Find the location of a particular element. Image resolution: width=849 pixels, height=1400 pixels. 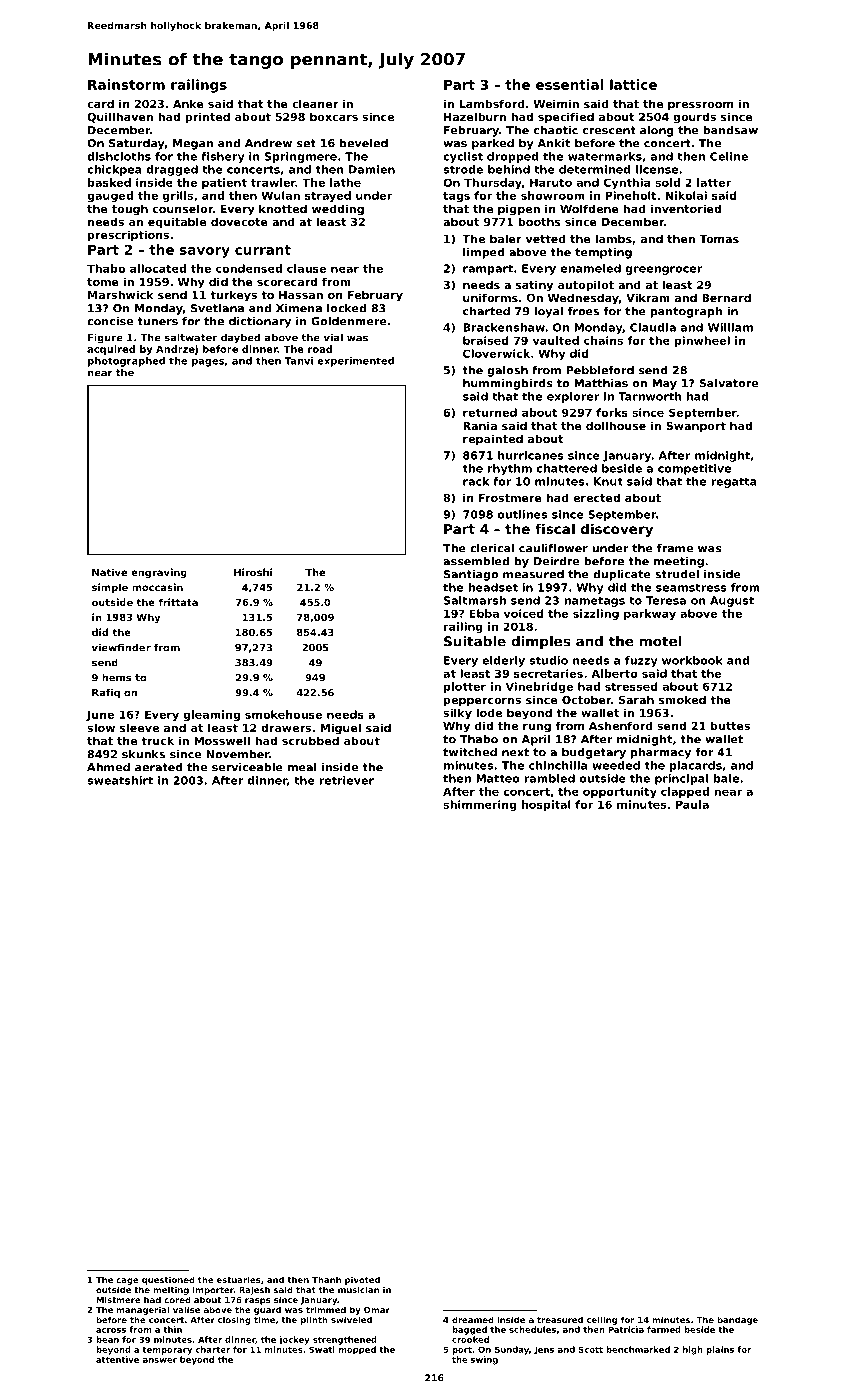

Swati is located at coordinates (322, 1349).
